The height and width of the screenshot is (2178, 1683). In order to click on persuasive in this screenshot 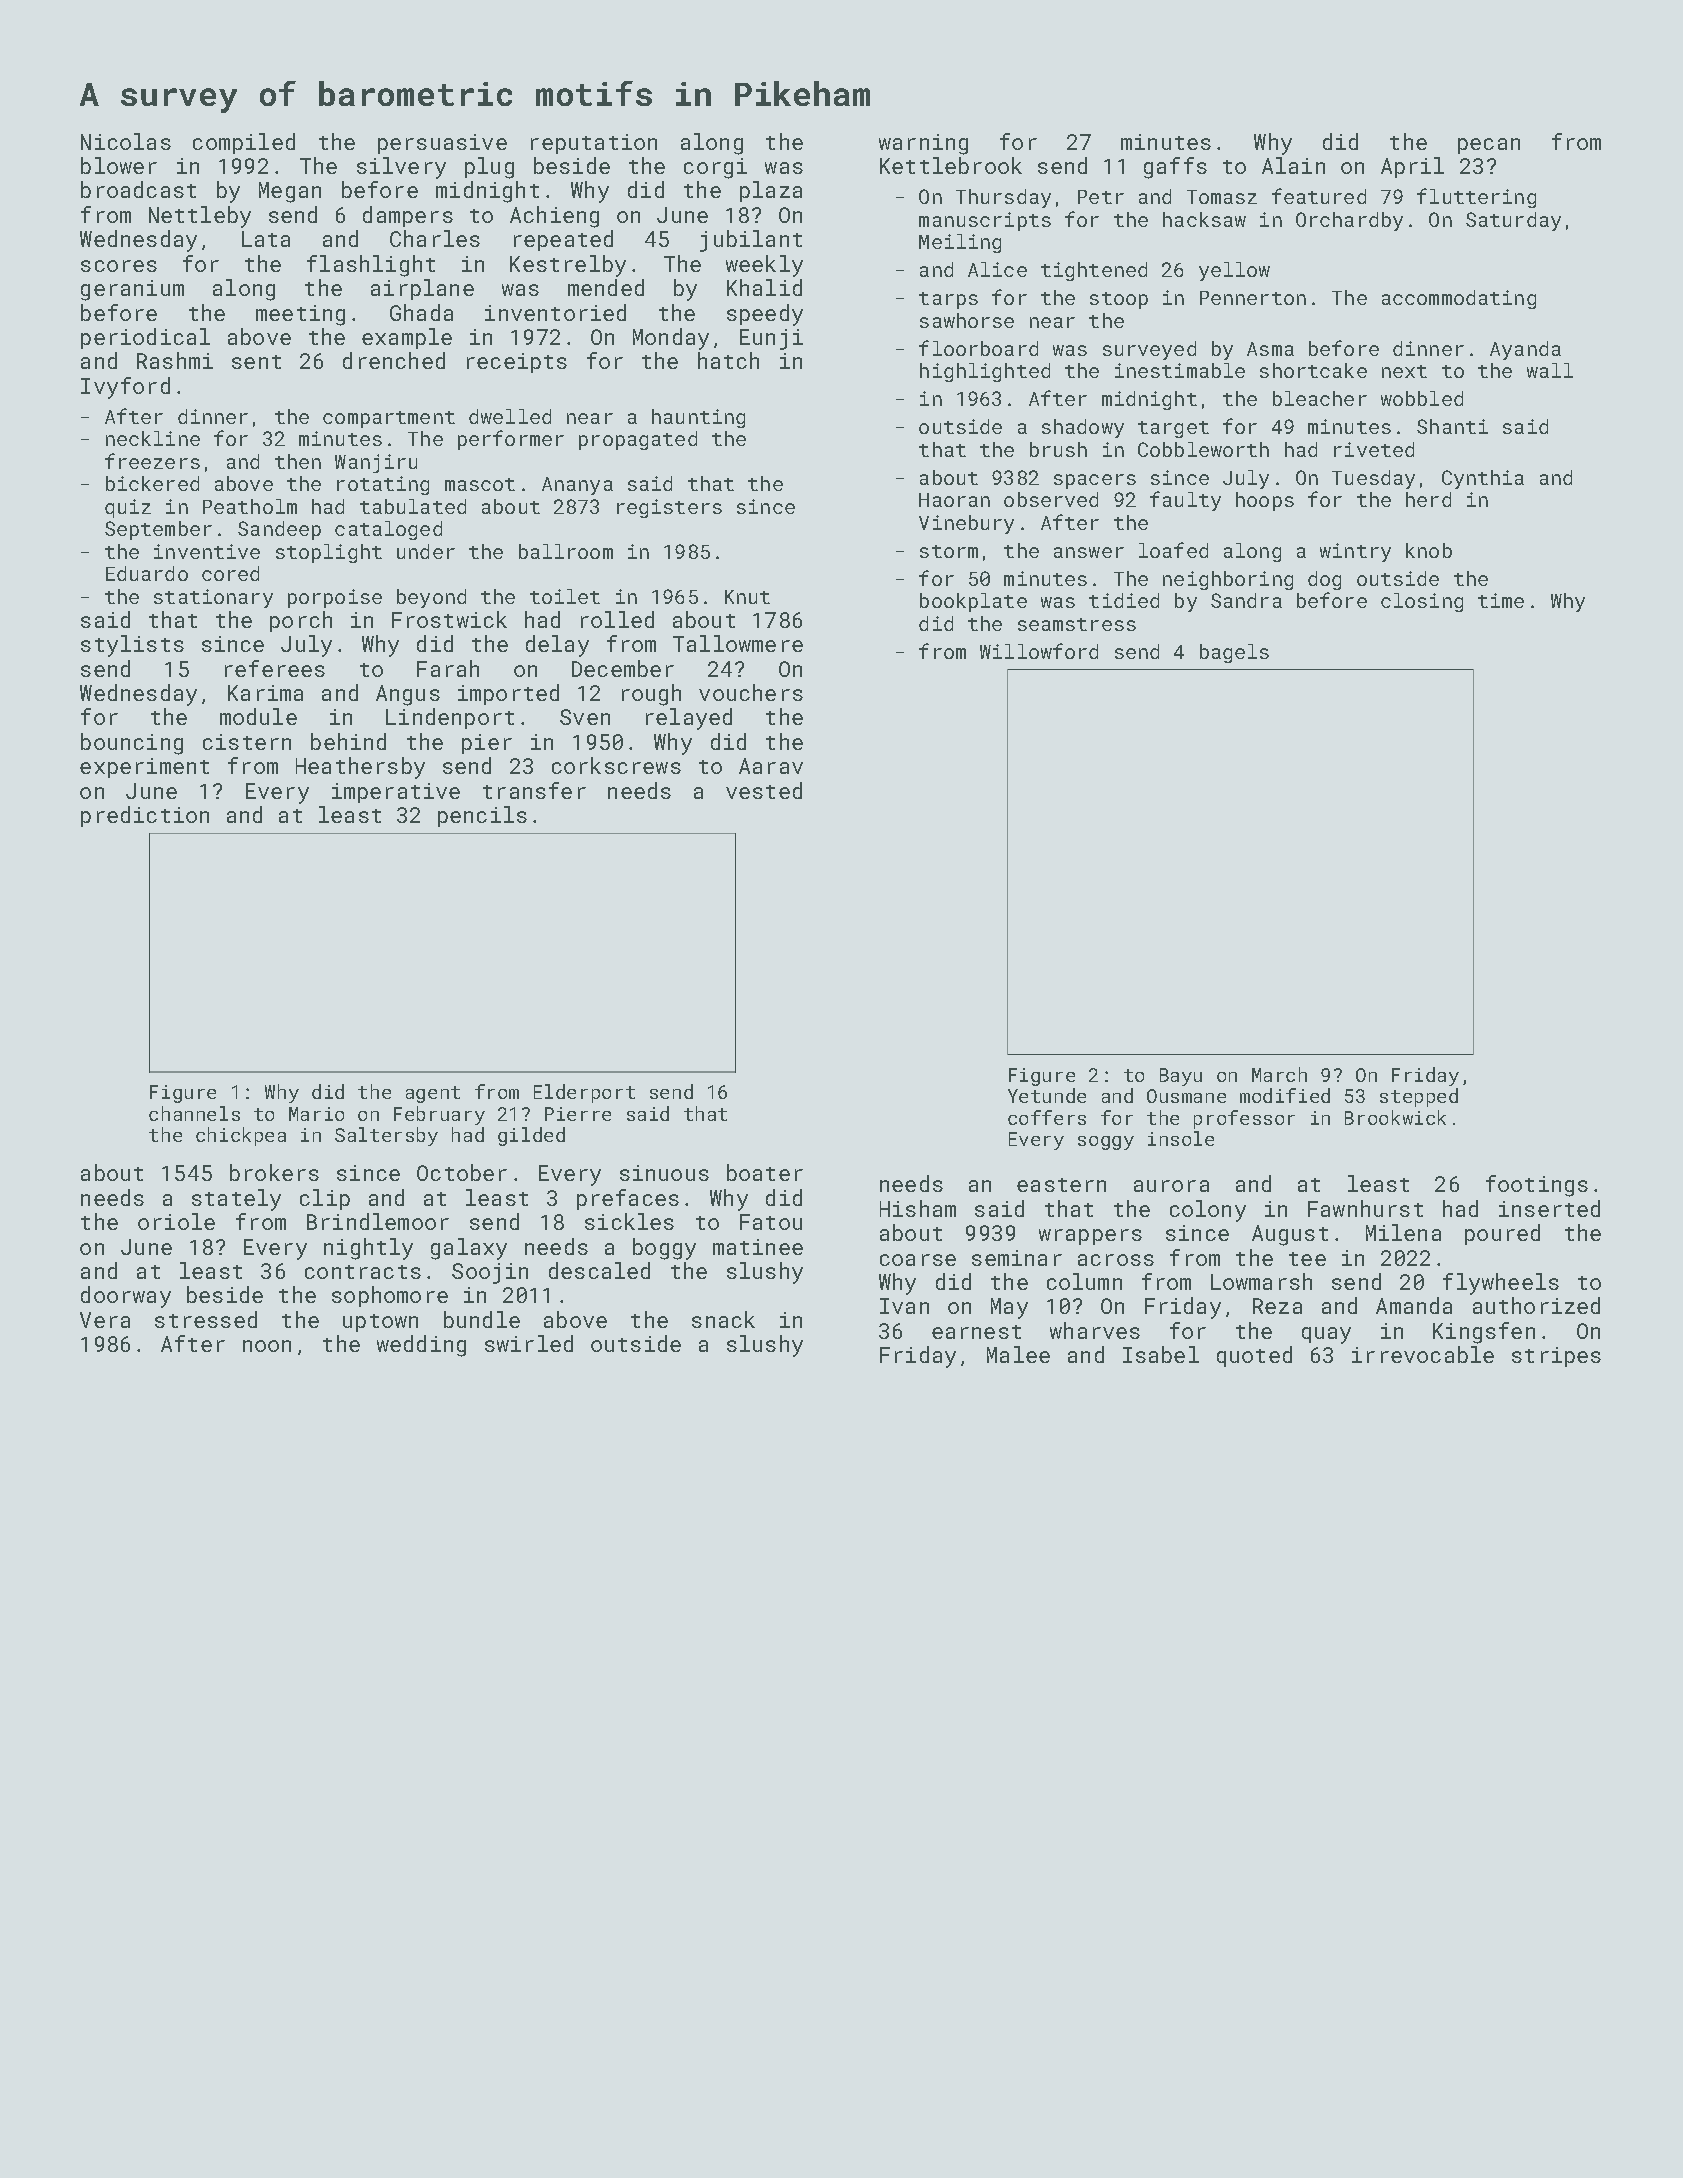, I will do `click(442, 144)`.
